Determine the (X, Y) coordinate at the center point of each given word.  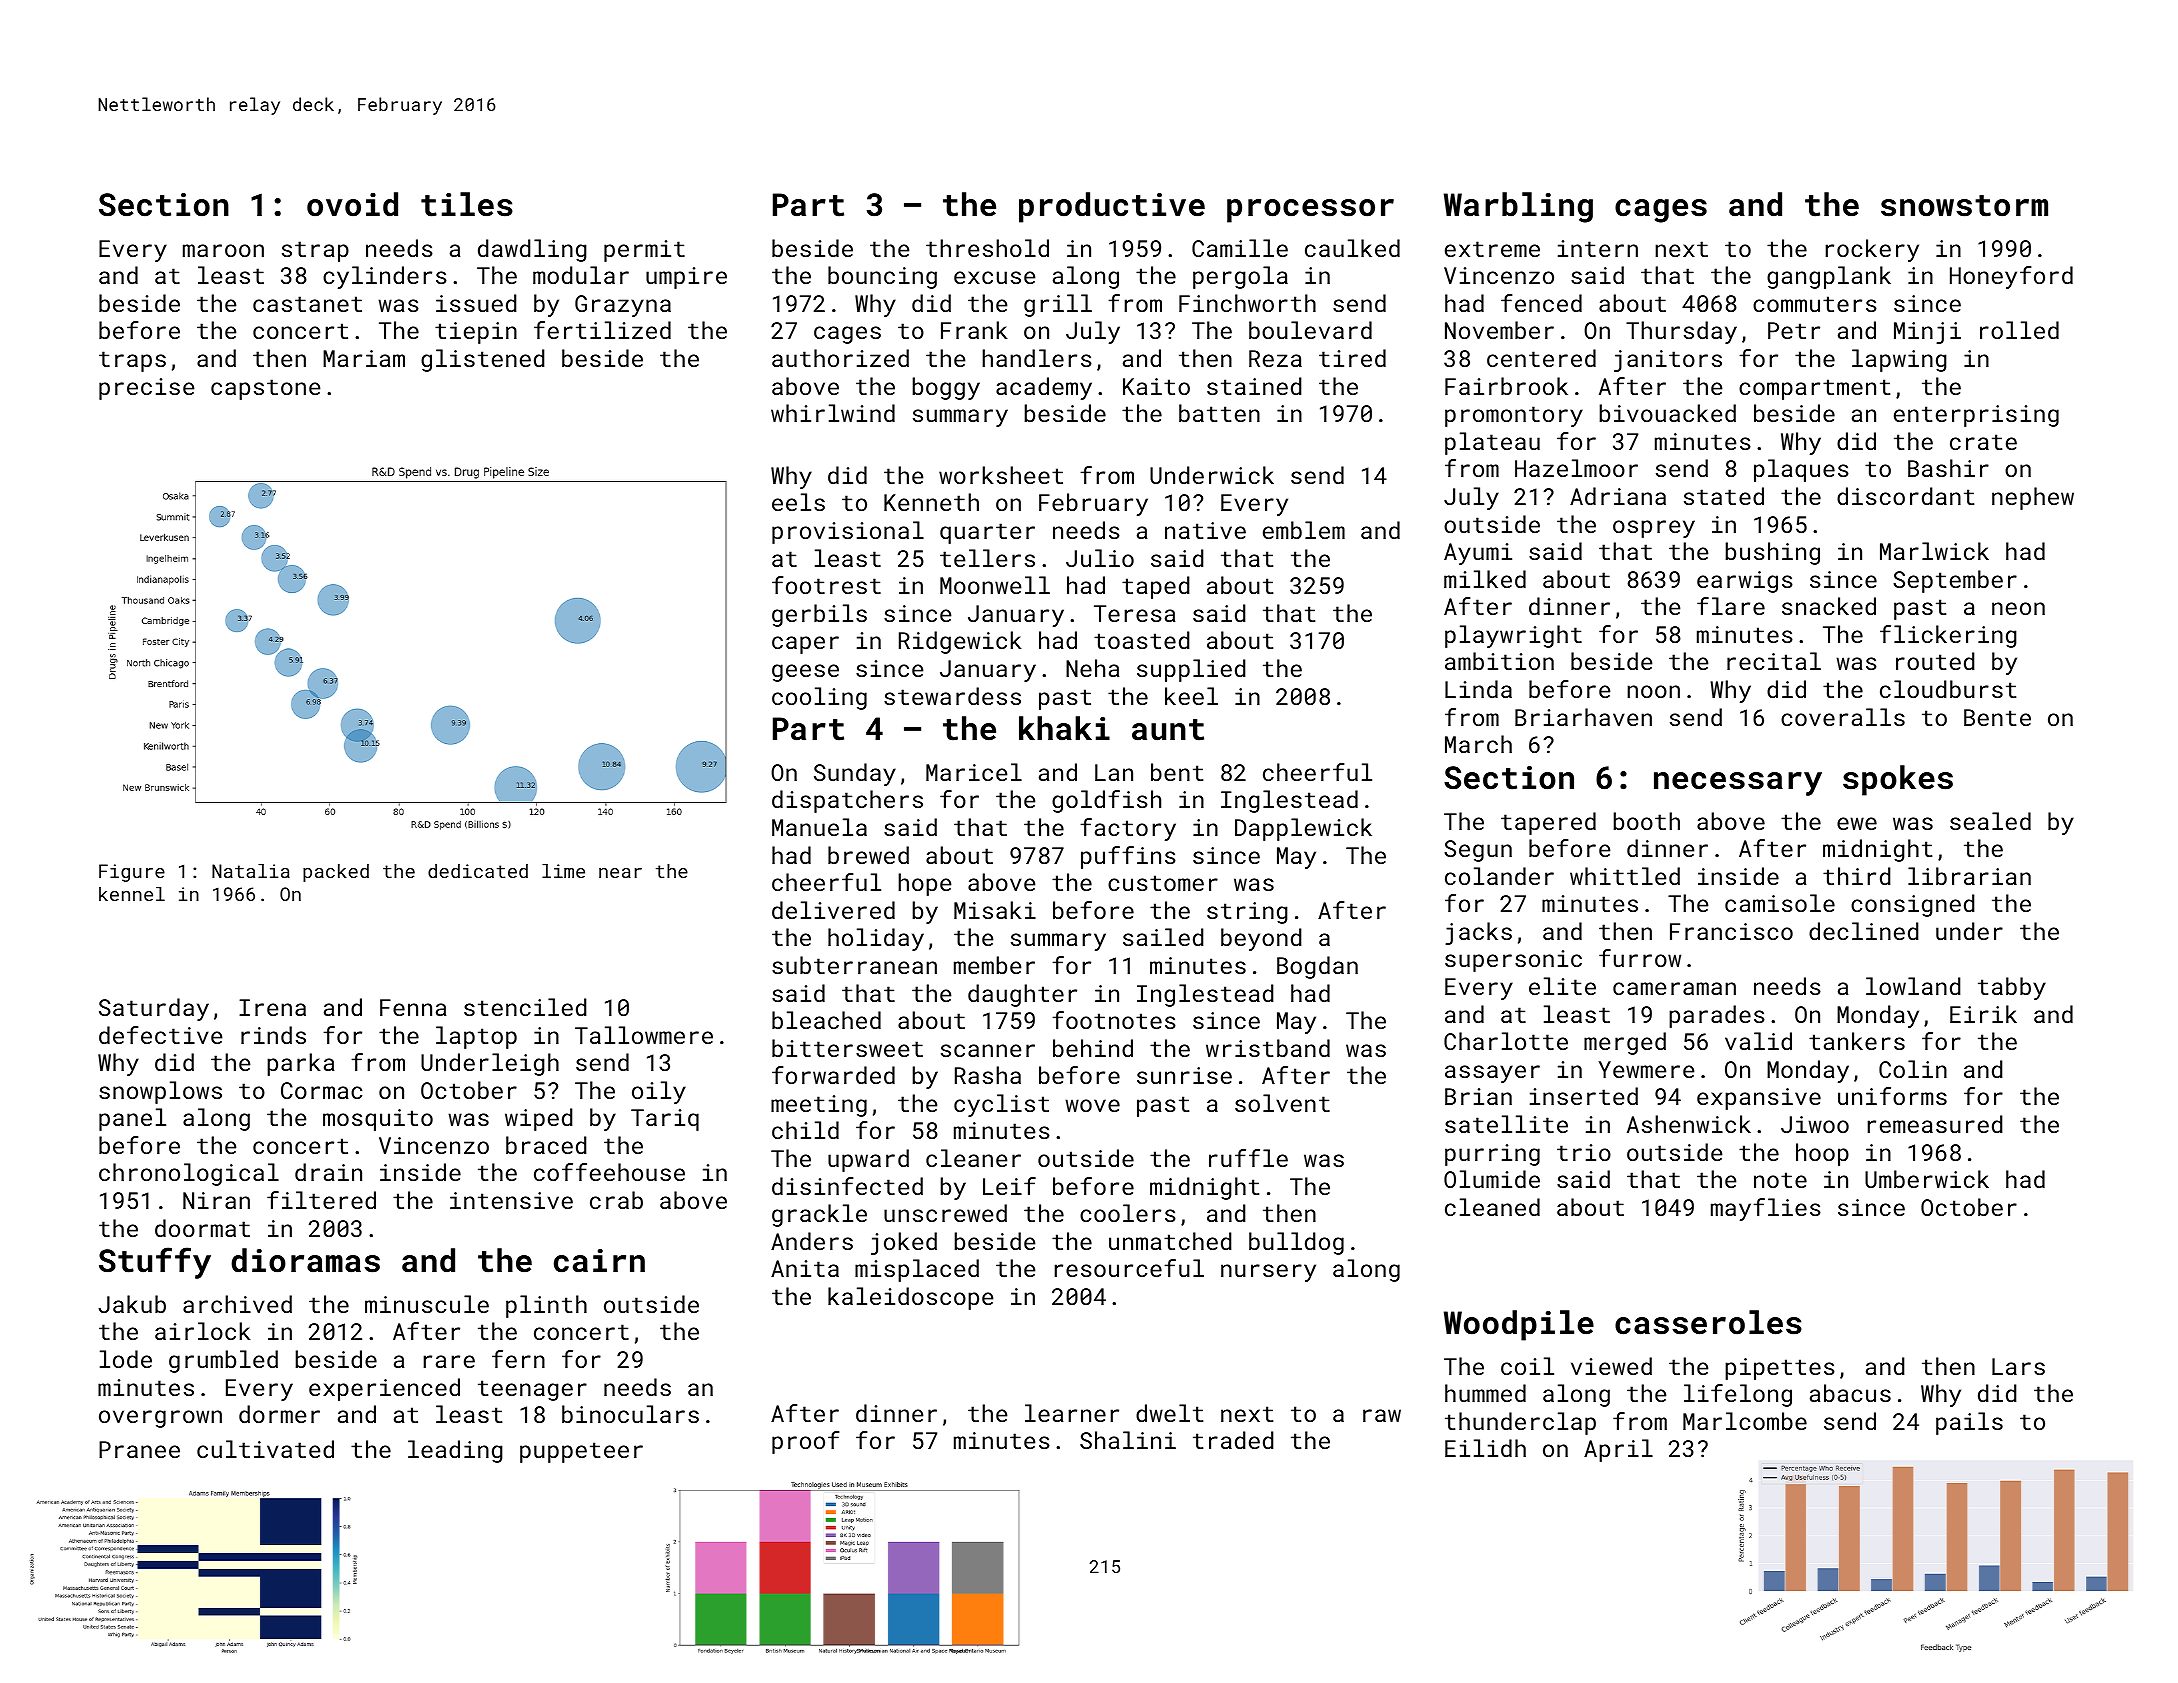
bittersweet (847, 1048)
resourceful (1129, 1268)
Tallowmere (644, 1035)
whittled (1625, 876)
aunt (1168, 730)
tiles (467, 204)
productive (1112, 207)
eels (798, 502)
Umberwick (1927, 1179)
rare (449, 1361)
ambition (1499, 661)
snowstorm (1964, 206)
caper (805, 645)
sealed (1990, 821)
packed (336, 873)
